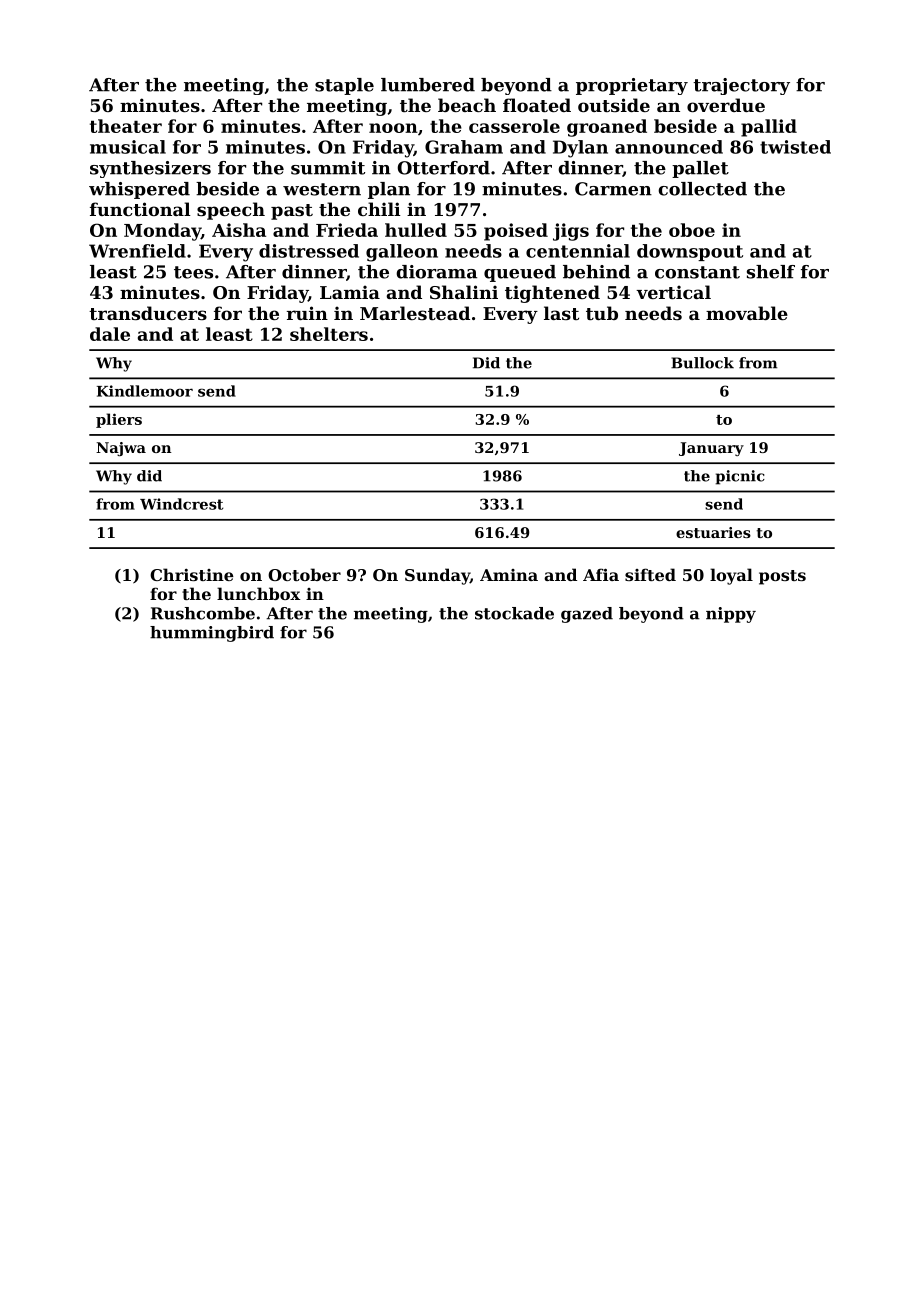  What do you see at coordinates (126, 126) in the image?
I see `theater` at bounding box center [126, 126].
